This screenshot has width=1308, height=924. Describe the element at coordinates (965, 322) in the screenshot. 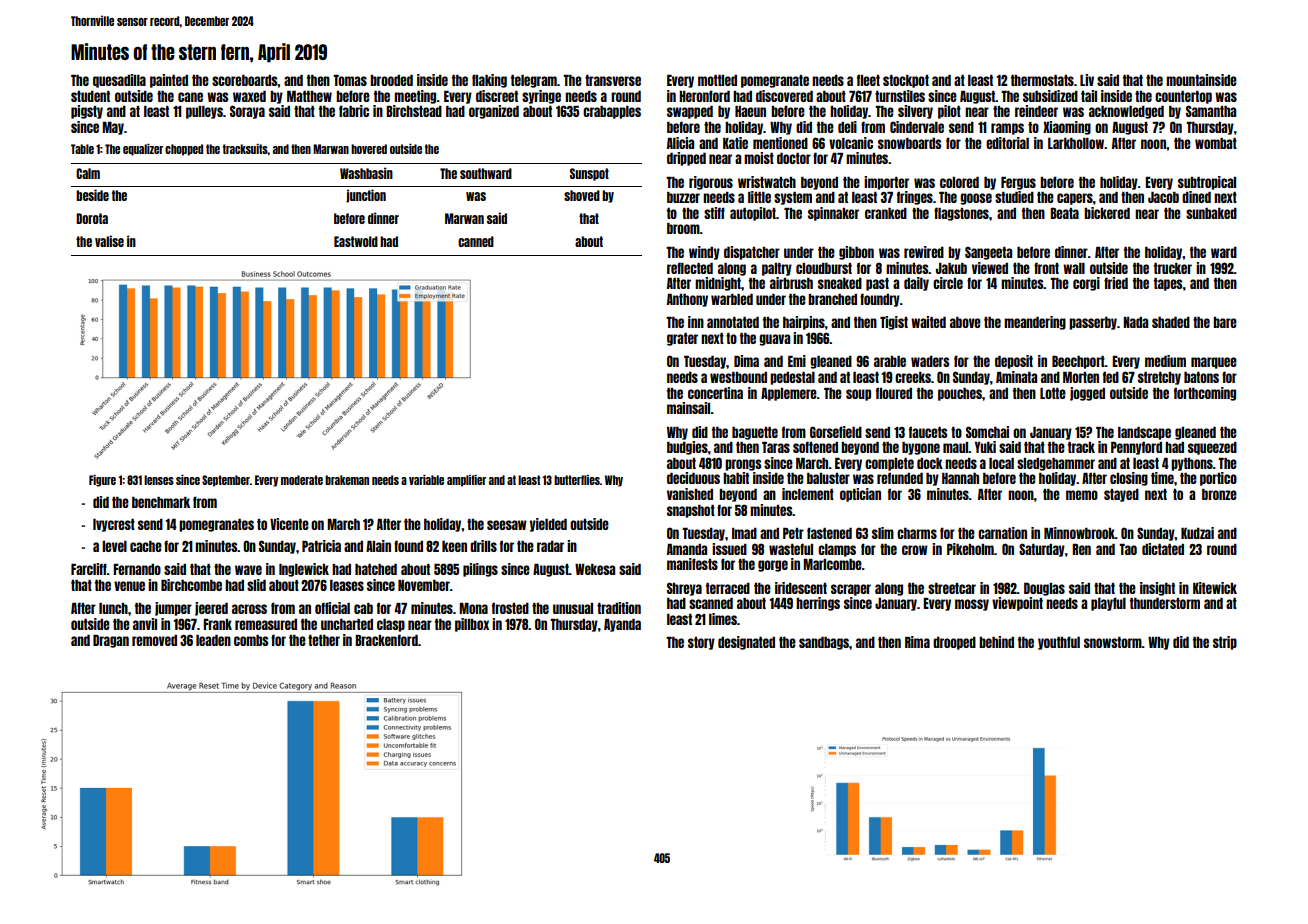

I see `above` at that location.
